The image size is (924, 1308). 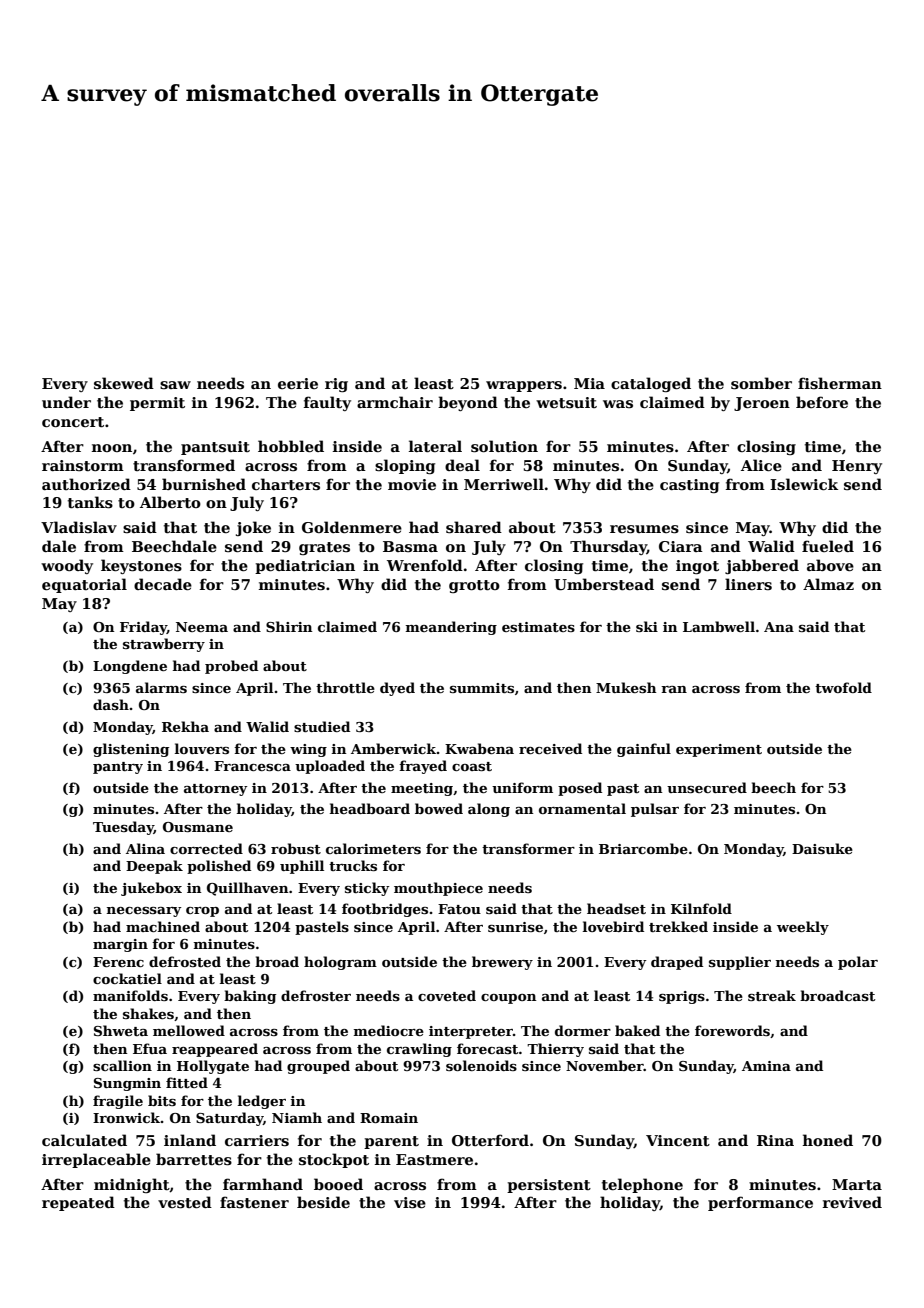 What do you see at coordinates (822, 848) in the image?
I see `Daisuke` at bounding box center [822, 848].
